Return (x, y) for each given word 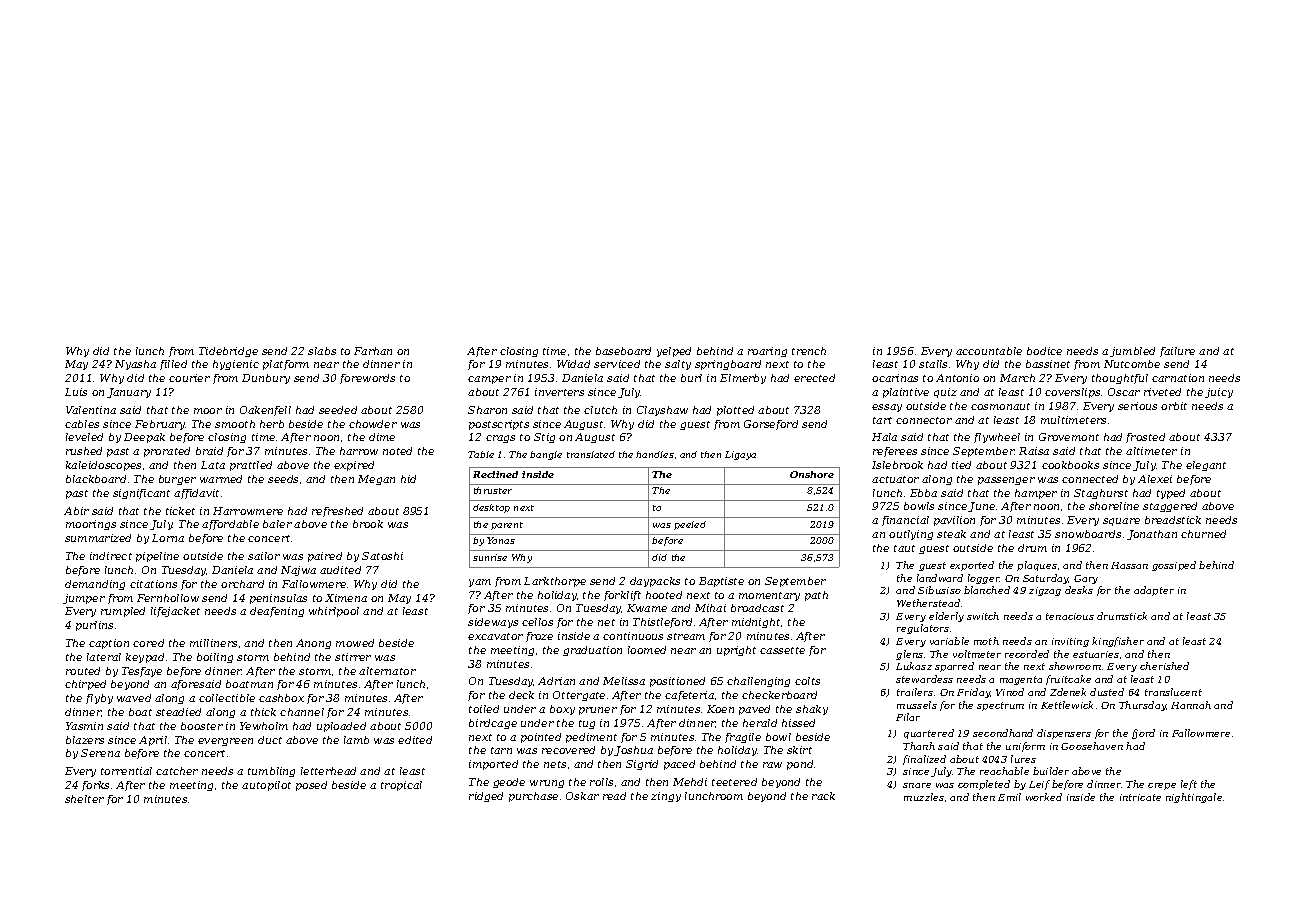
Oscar (1124, 392)
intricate (1140, 797)
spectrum (1000, 706)
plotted (735, 411)
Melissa (624, 681)
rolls (601, 782)
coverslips (1072, 393)
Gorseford (771, 425)
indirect (111, 556)
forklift (622, 596)
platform (286, 365)
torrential (126, 771)
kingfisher (1118, 642)
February (160, 425)
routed (83, 671)
